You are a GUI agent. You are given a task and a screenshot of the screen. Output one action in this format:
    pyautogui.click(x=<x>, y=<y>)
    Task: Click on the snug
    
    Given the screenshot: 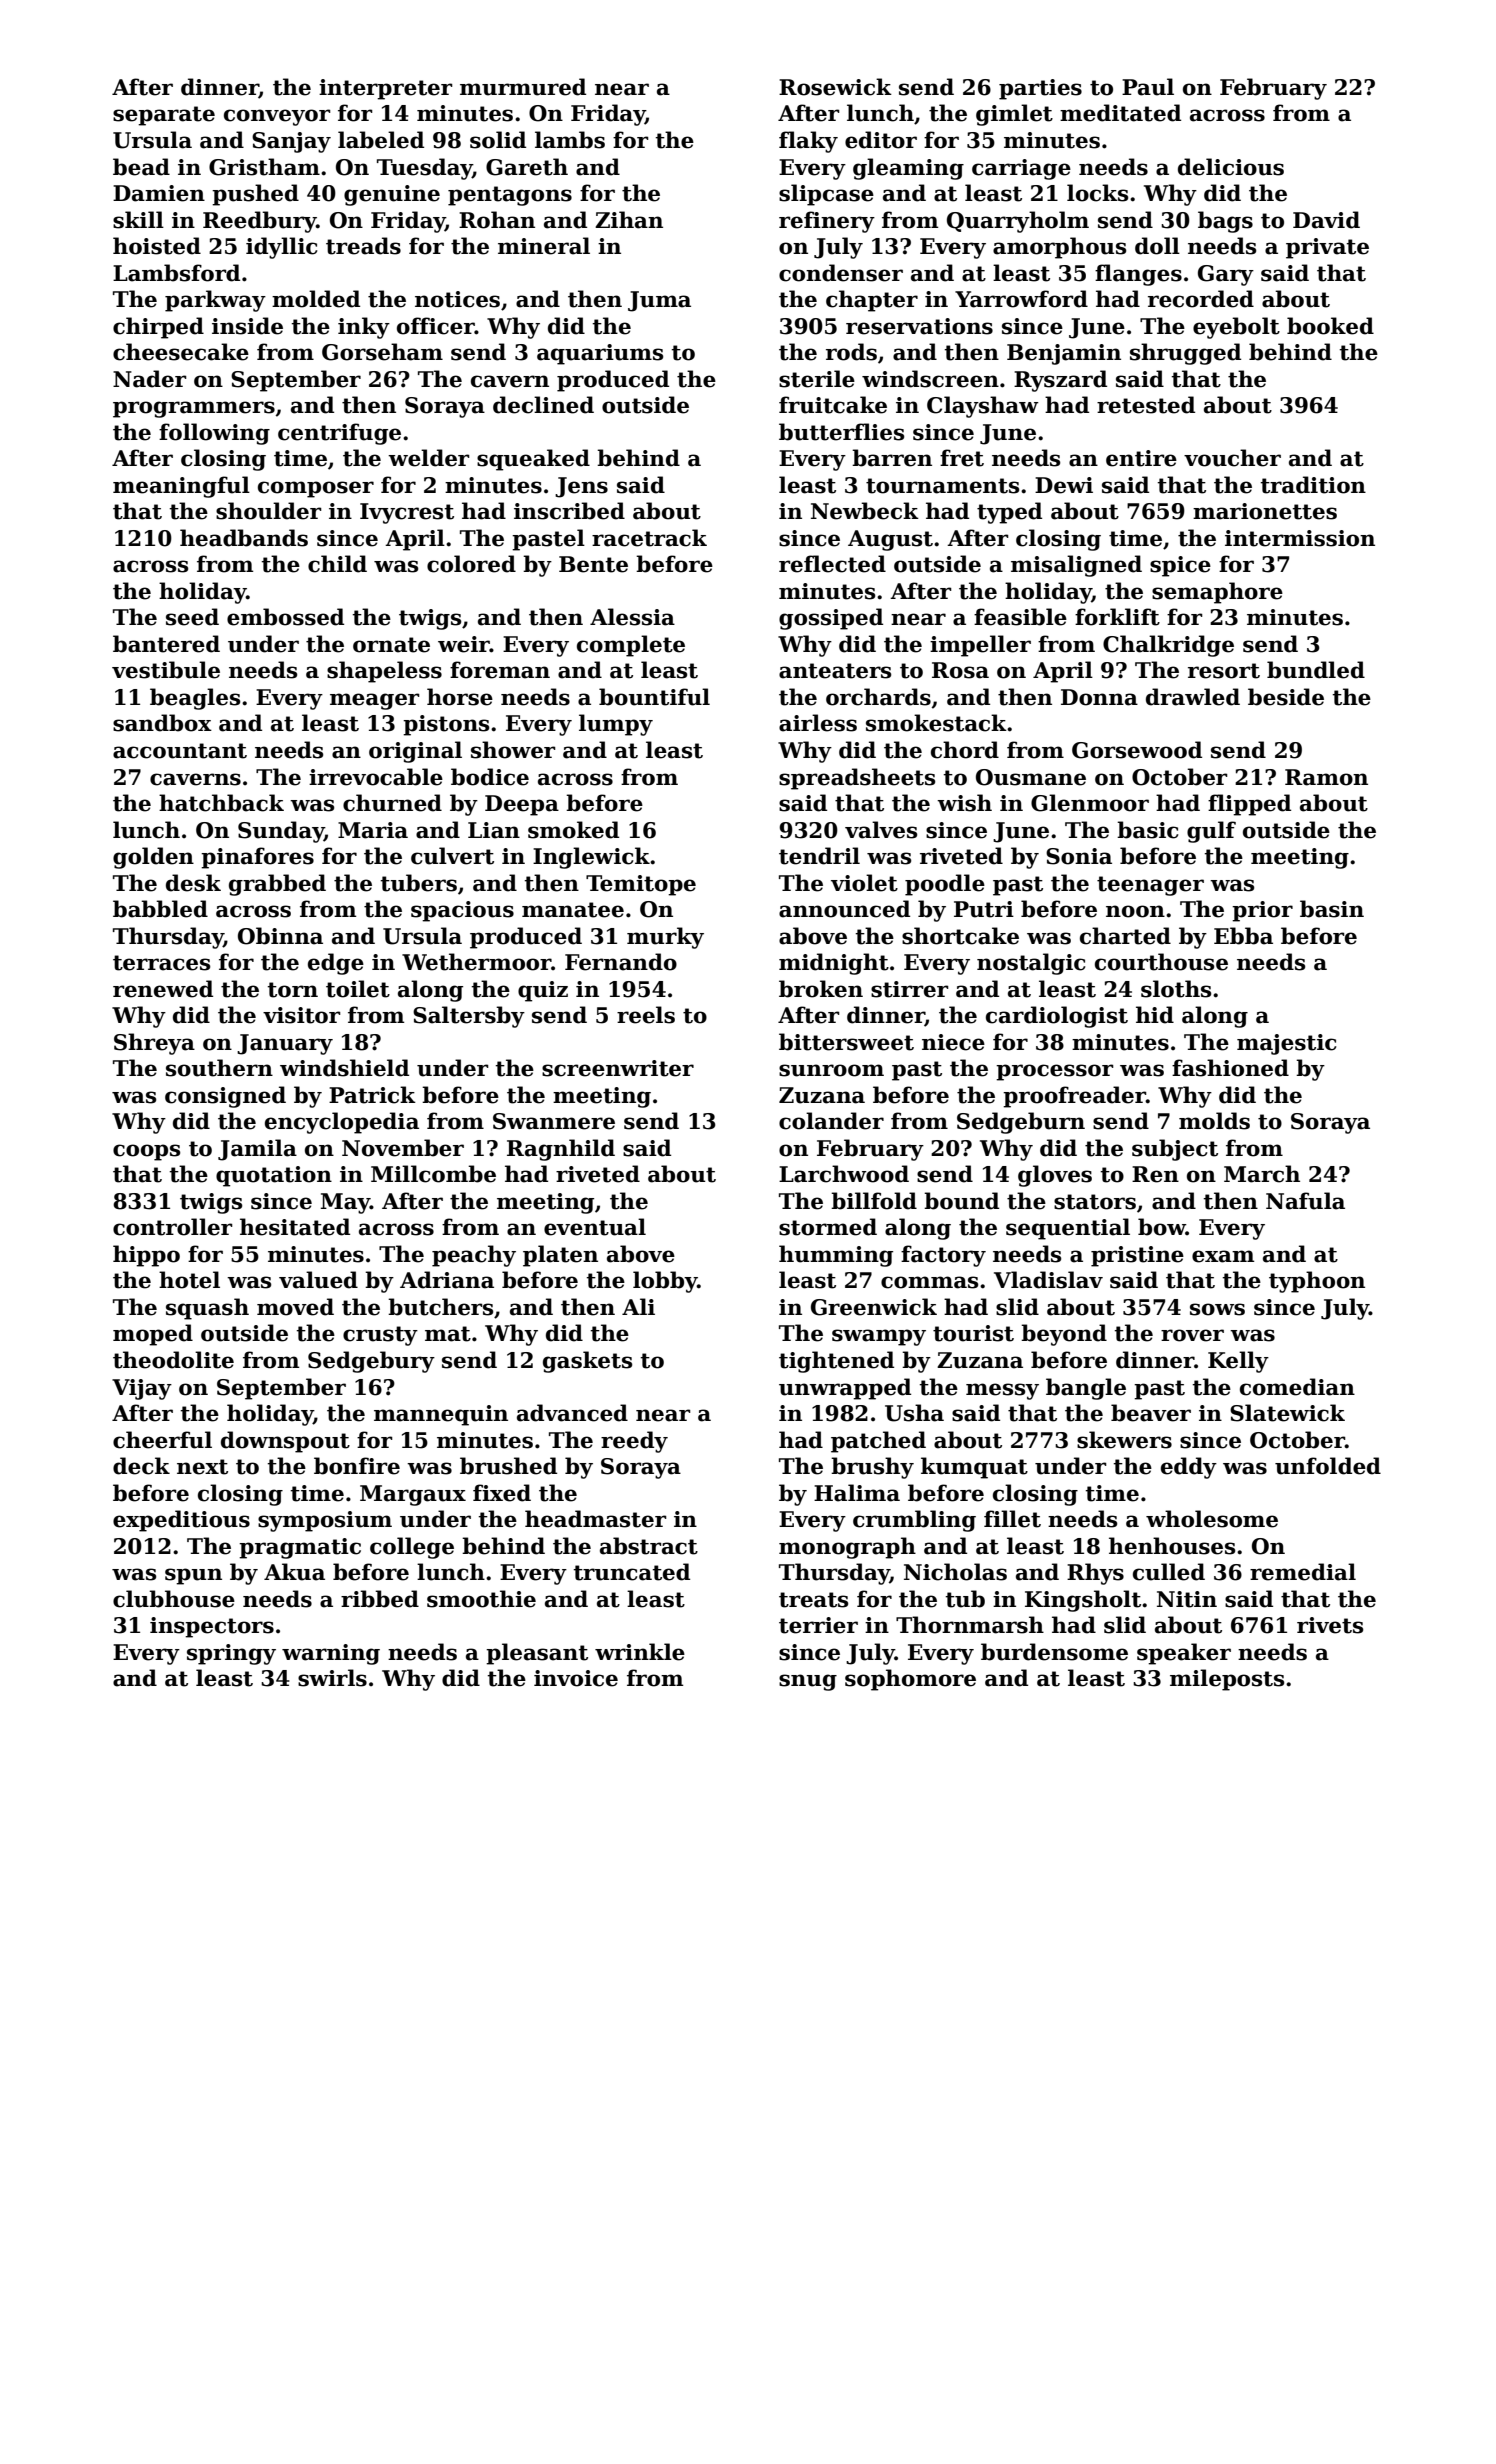 What is the action you would take?
    pyautogui.click(x=808, y=1682)
